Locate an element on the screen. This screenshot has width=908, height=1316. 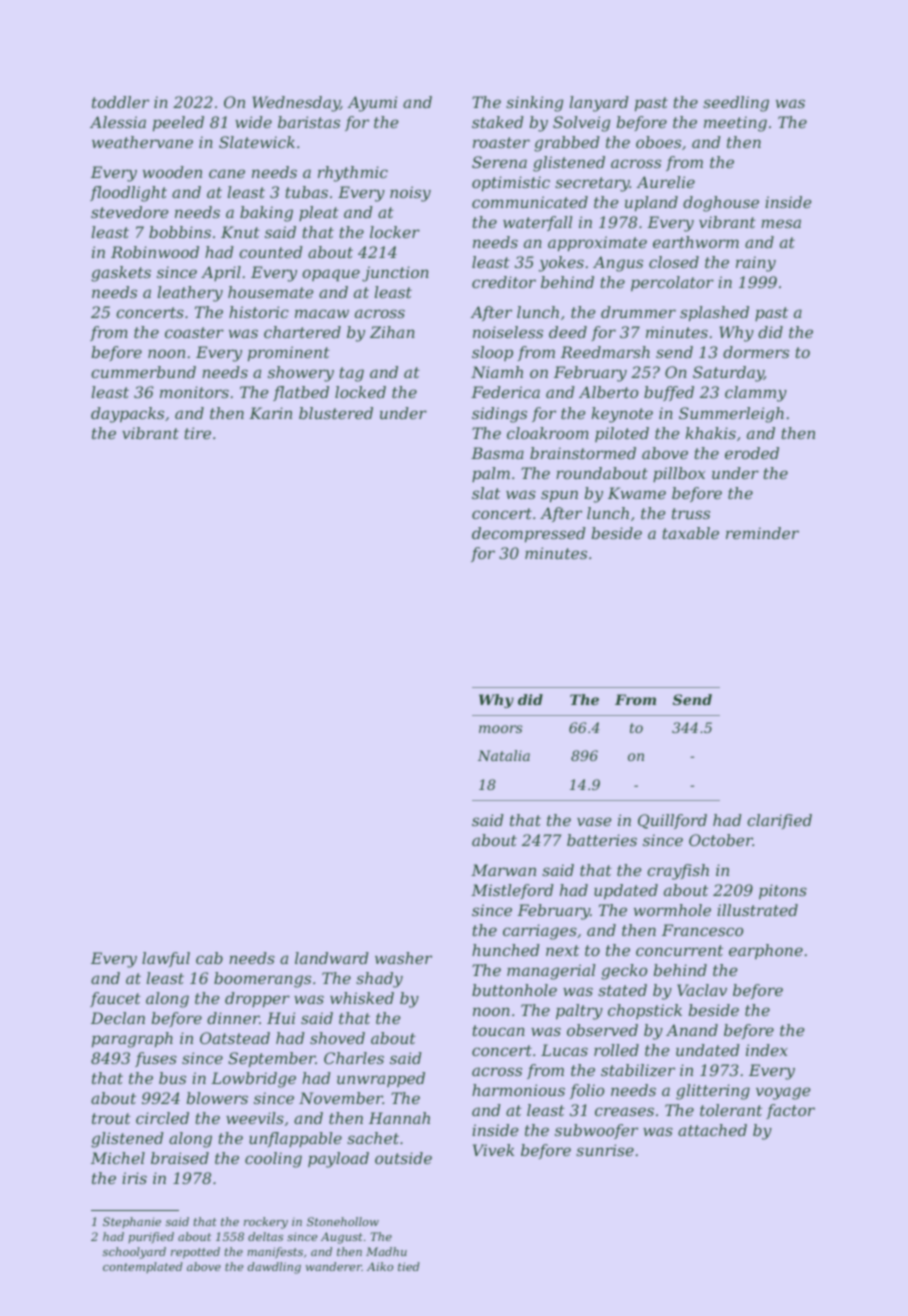
harmonious is located at coordinates (518, 1090).
